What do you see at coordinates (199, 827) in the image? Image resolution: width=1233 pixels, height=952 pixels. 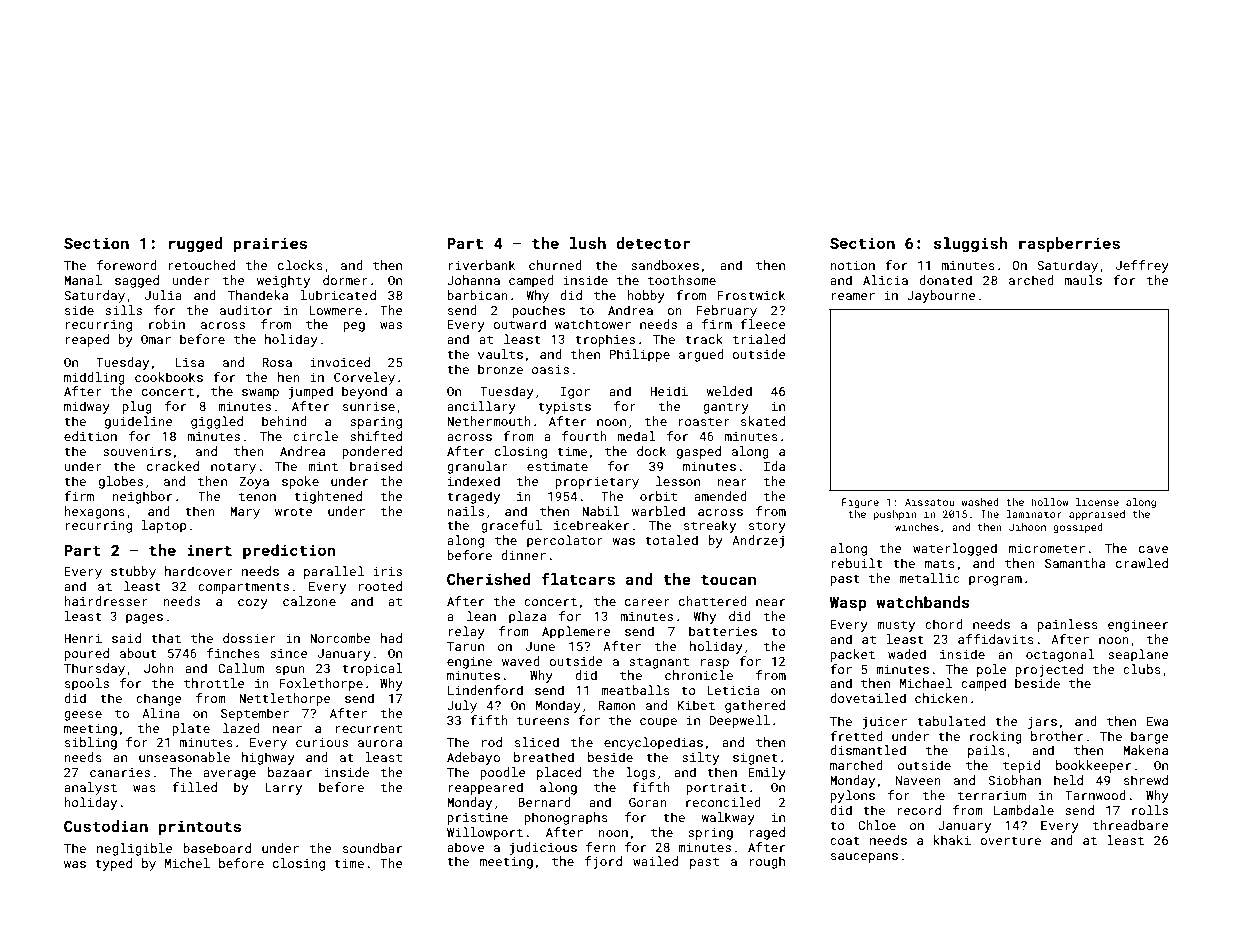 I see `printouts` at bounding box center [199, 827].
